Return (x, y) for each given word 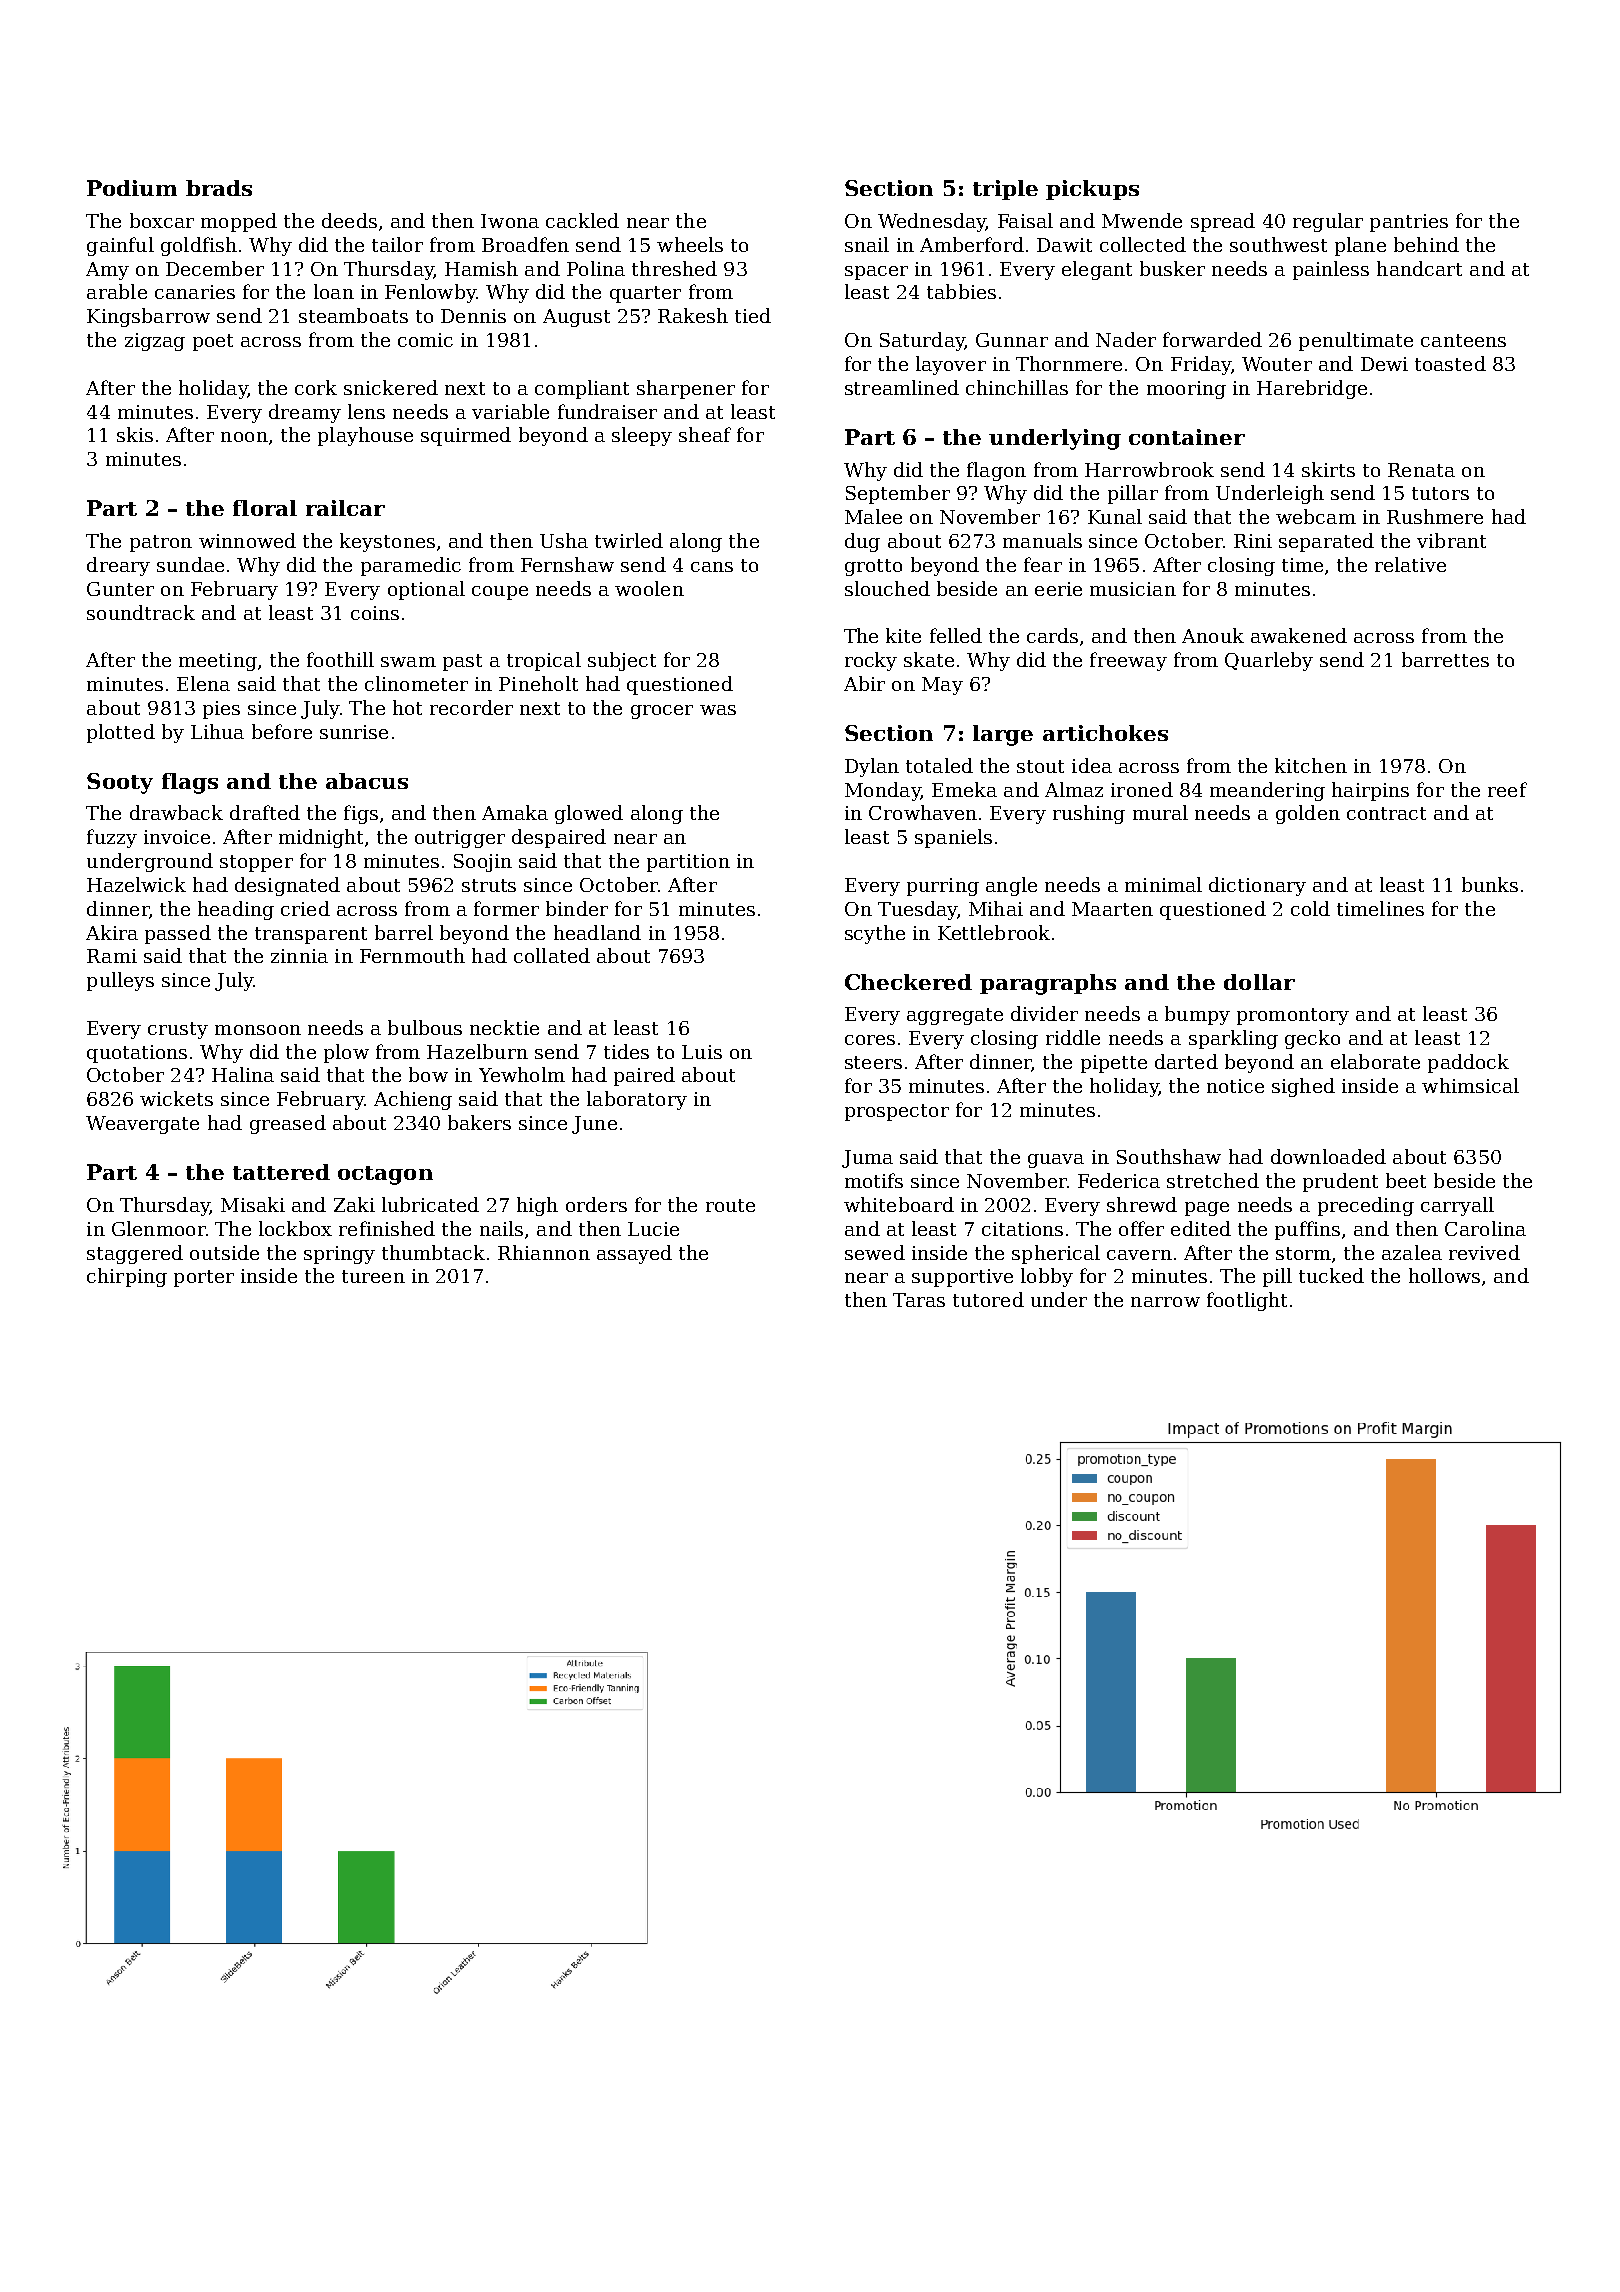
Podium (132, 188)
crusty (178, 1030)
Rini (1253, 541)
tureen (373, 1276)
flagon (996, 471)
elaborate (1375, 1061)
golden (1308, 814)
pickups (1092, 190)
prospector (897, 1112)
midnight (321, 838)
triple (1005, 190)
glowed (589, 814)
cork (316, 387)
